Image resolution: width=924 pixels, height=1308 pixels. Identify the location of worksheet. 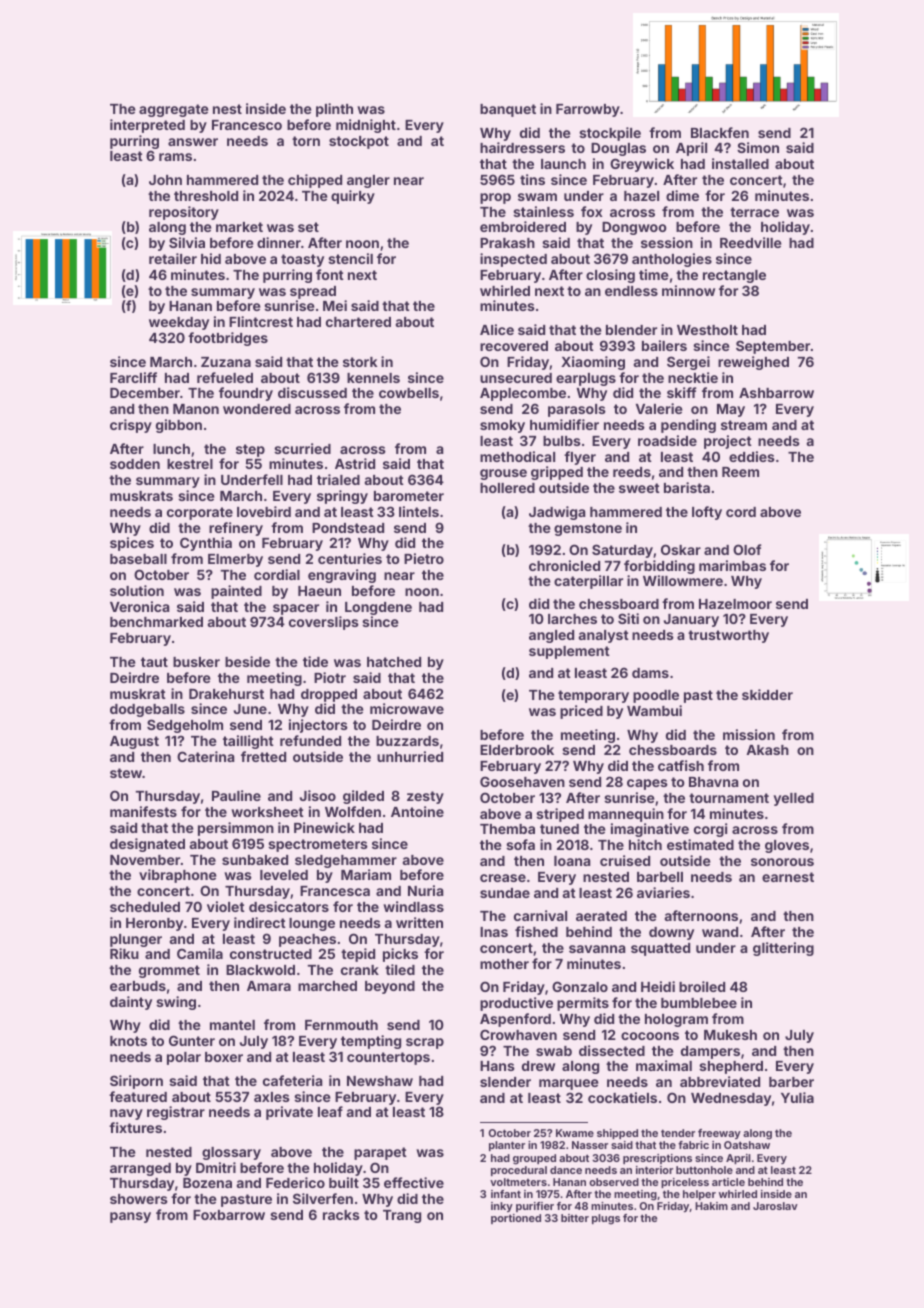
(267, 812).
